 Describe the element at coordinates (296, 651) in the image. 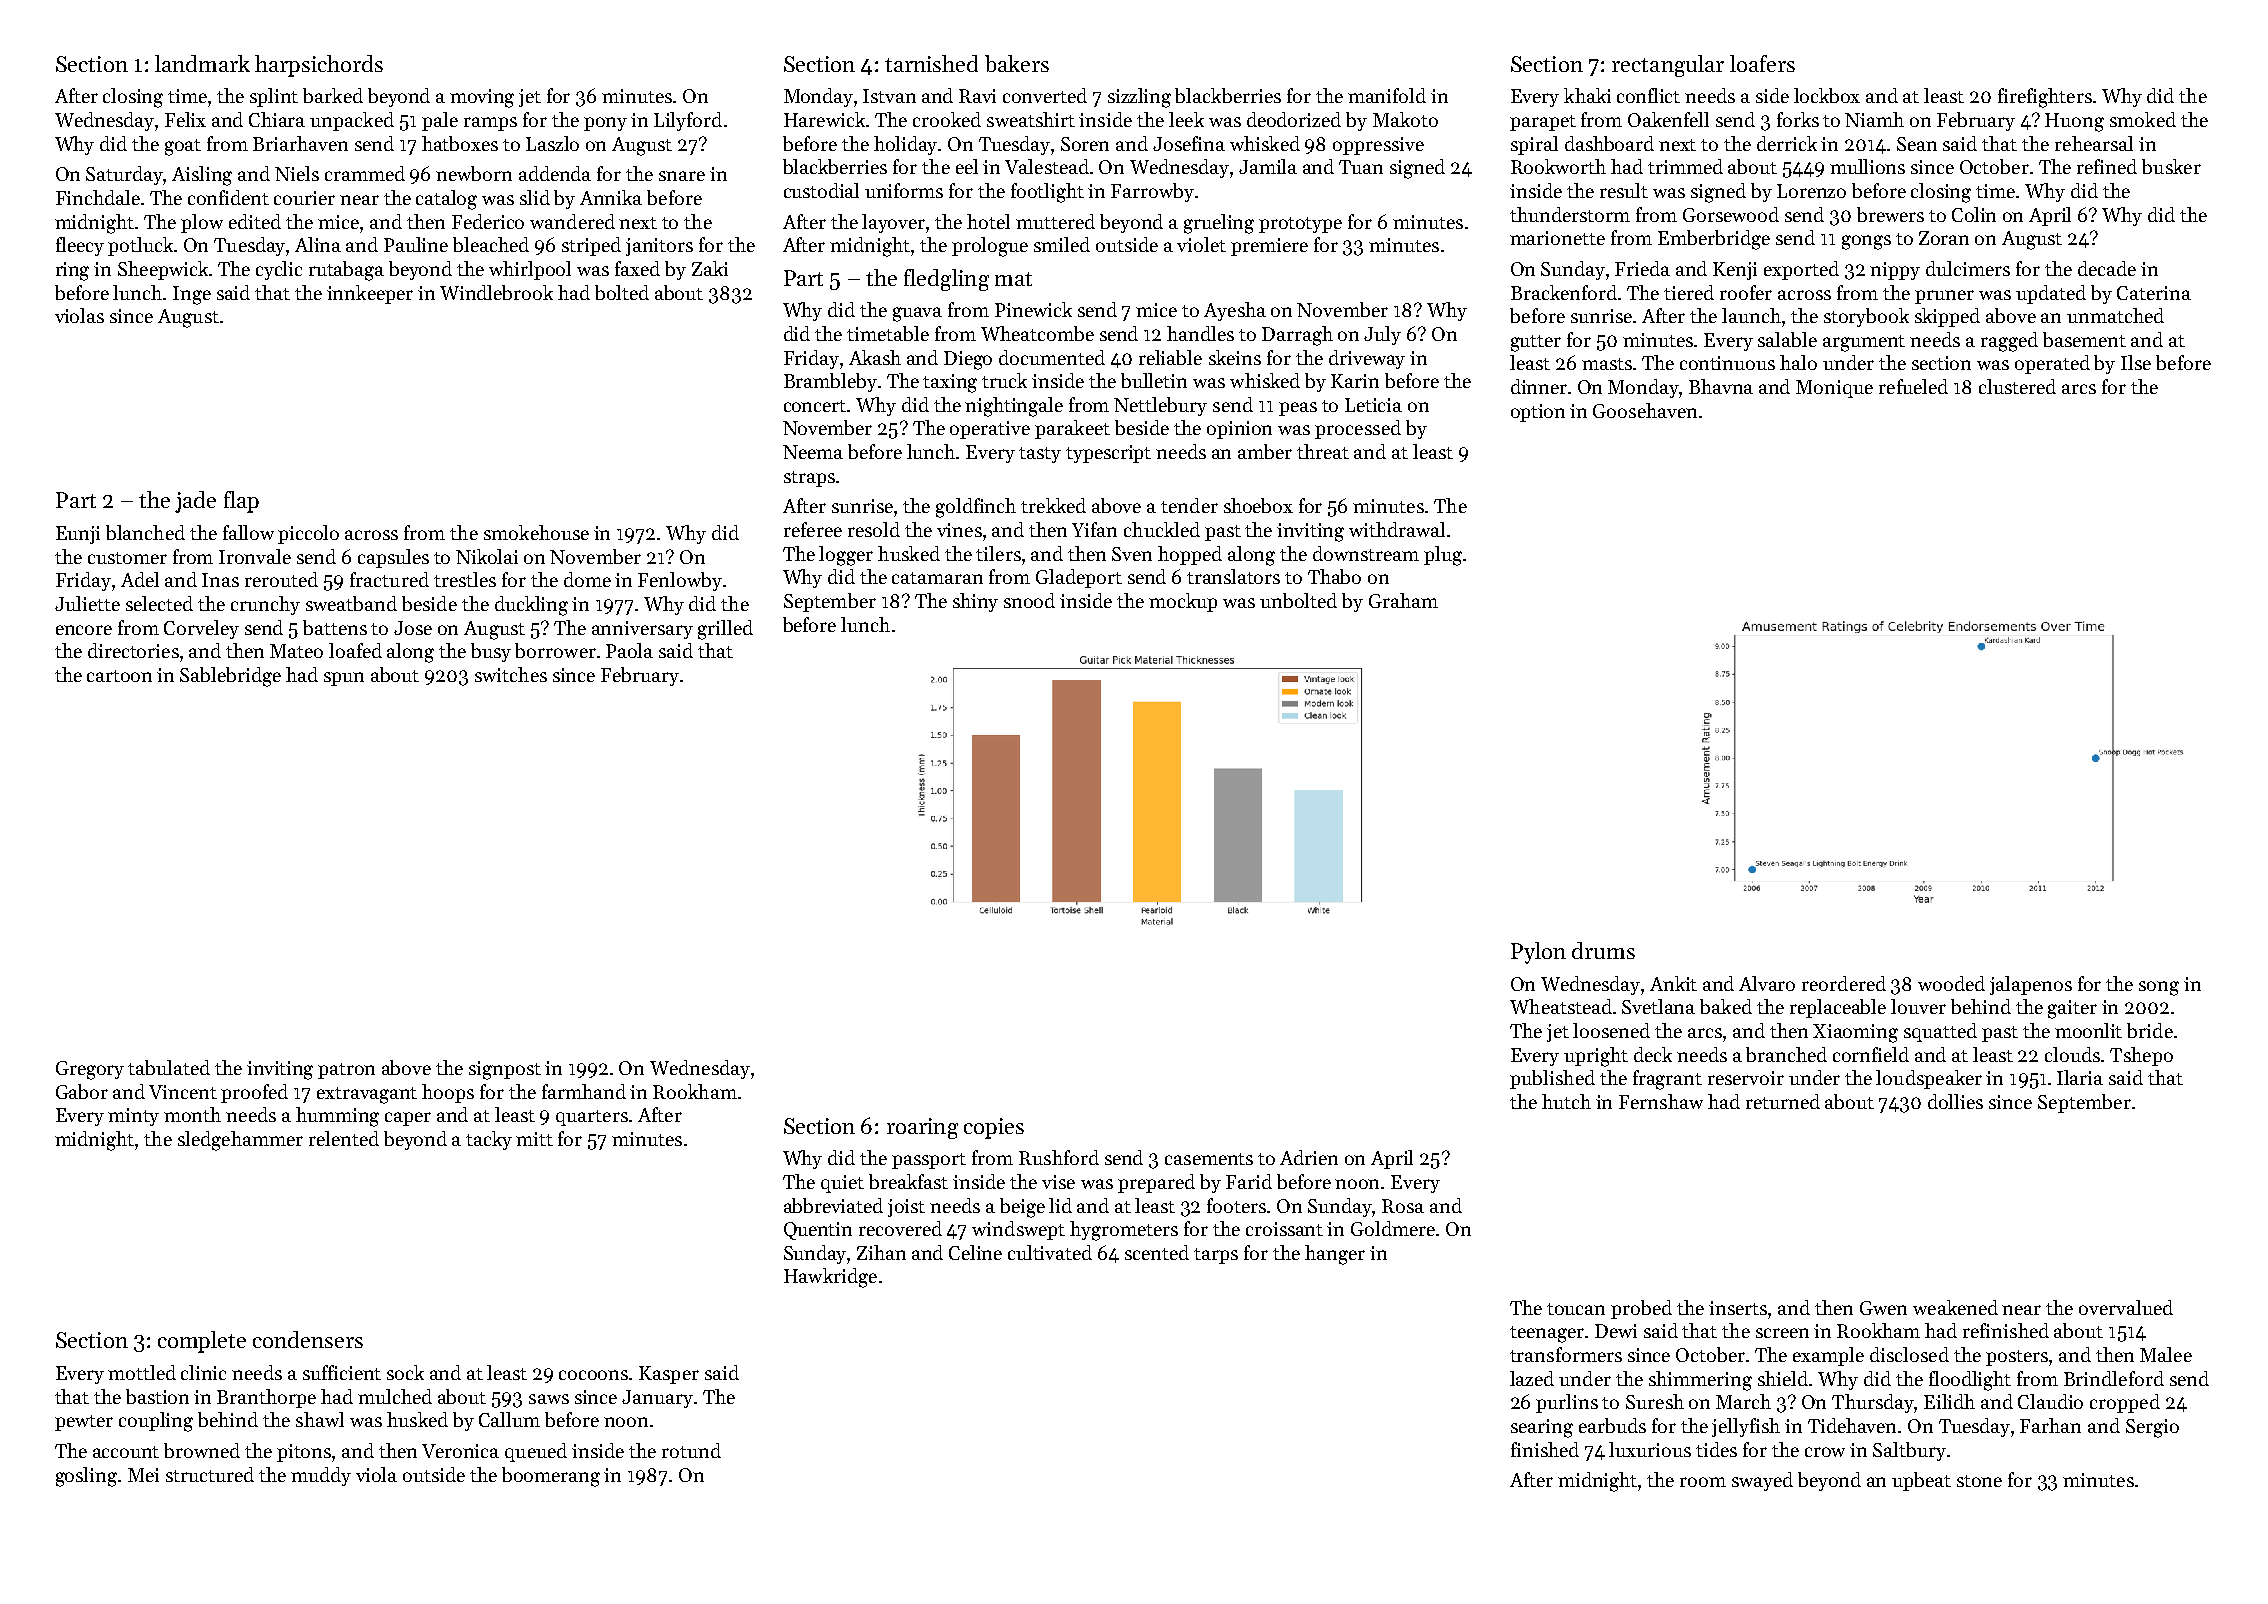

I see `Mateo` at that location.
